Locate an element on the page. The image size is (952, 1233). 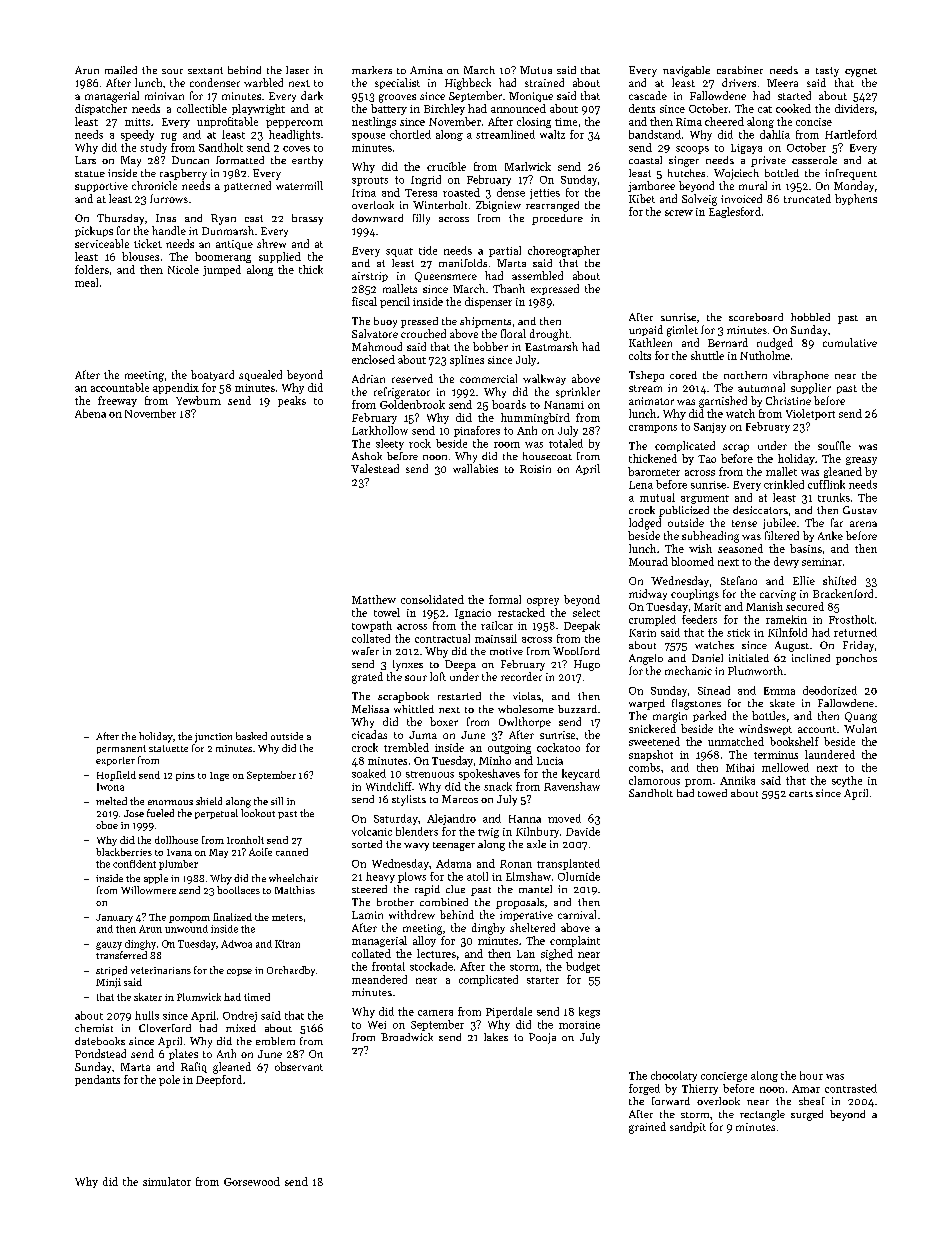
cygnet is located at coordinates (861, 72).
